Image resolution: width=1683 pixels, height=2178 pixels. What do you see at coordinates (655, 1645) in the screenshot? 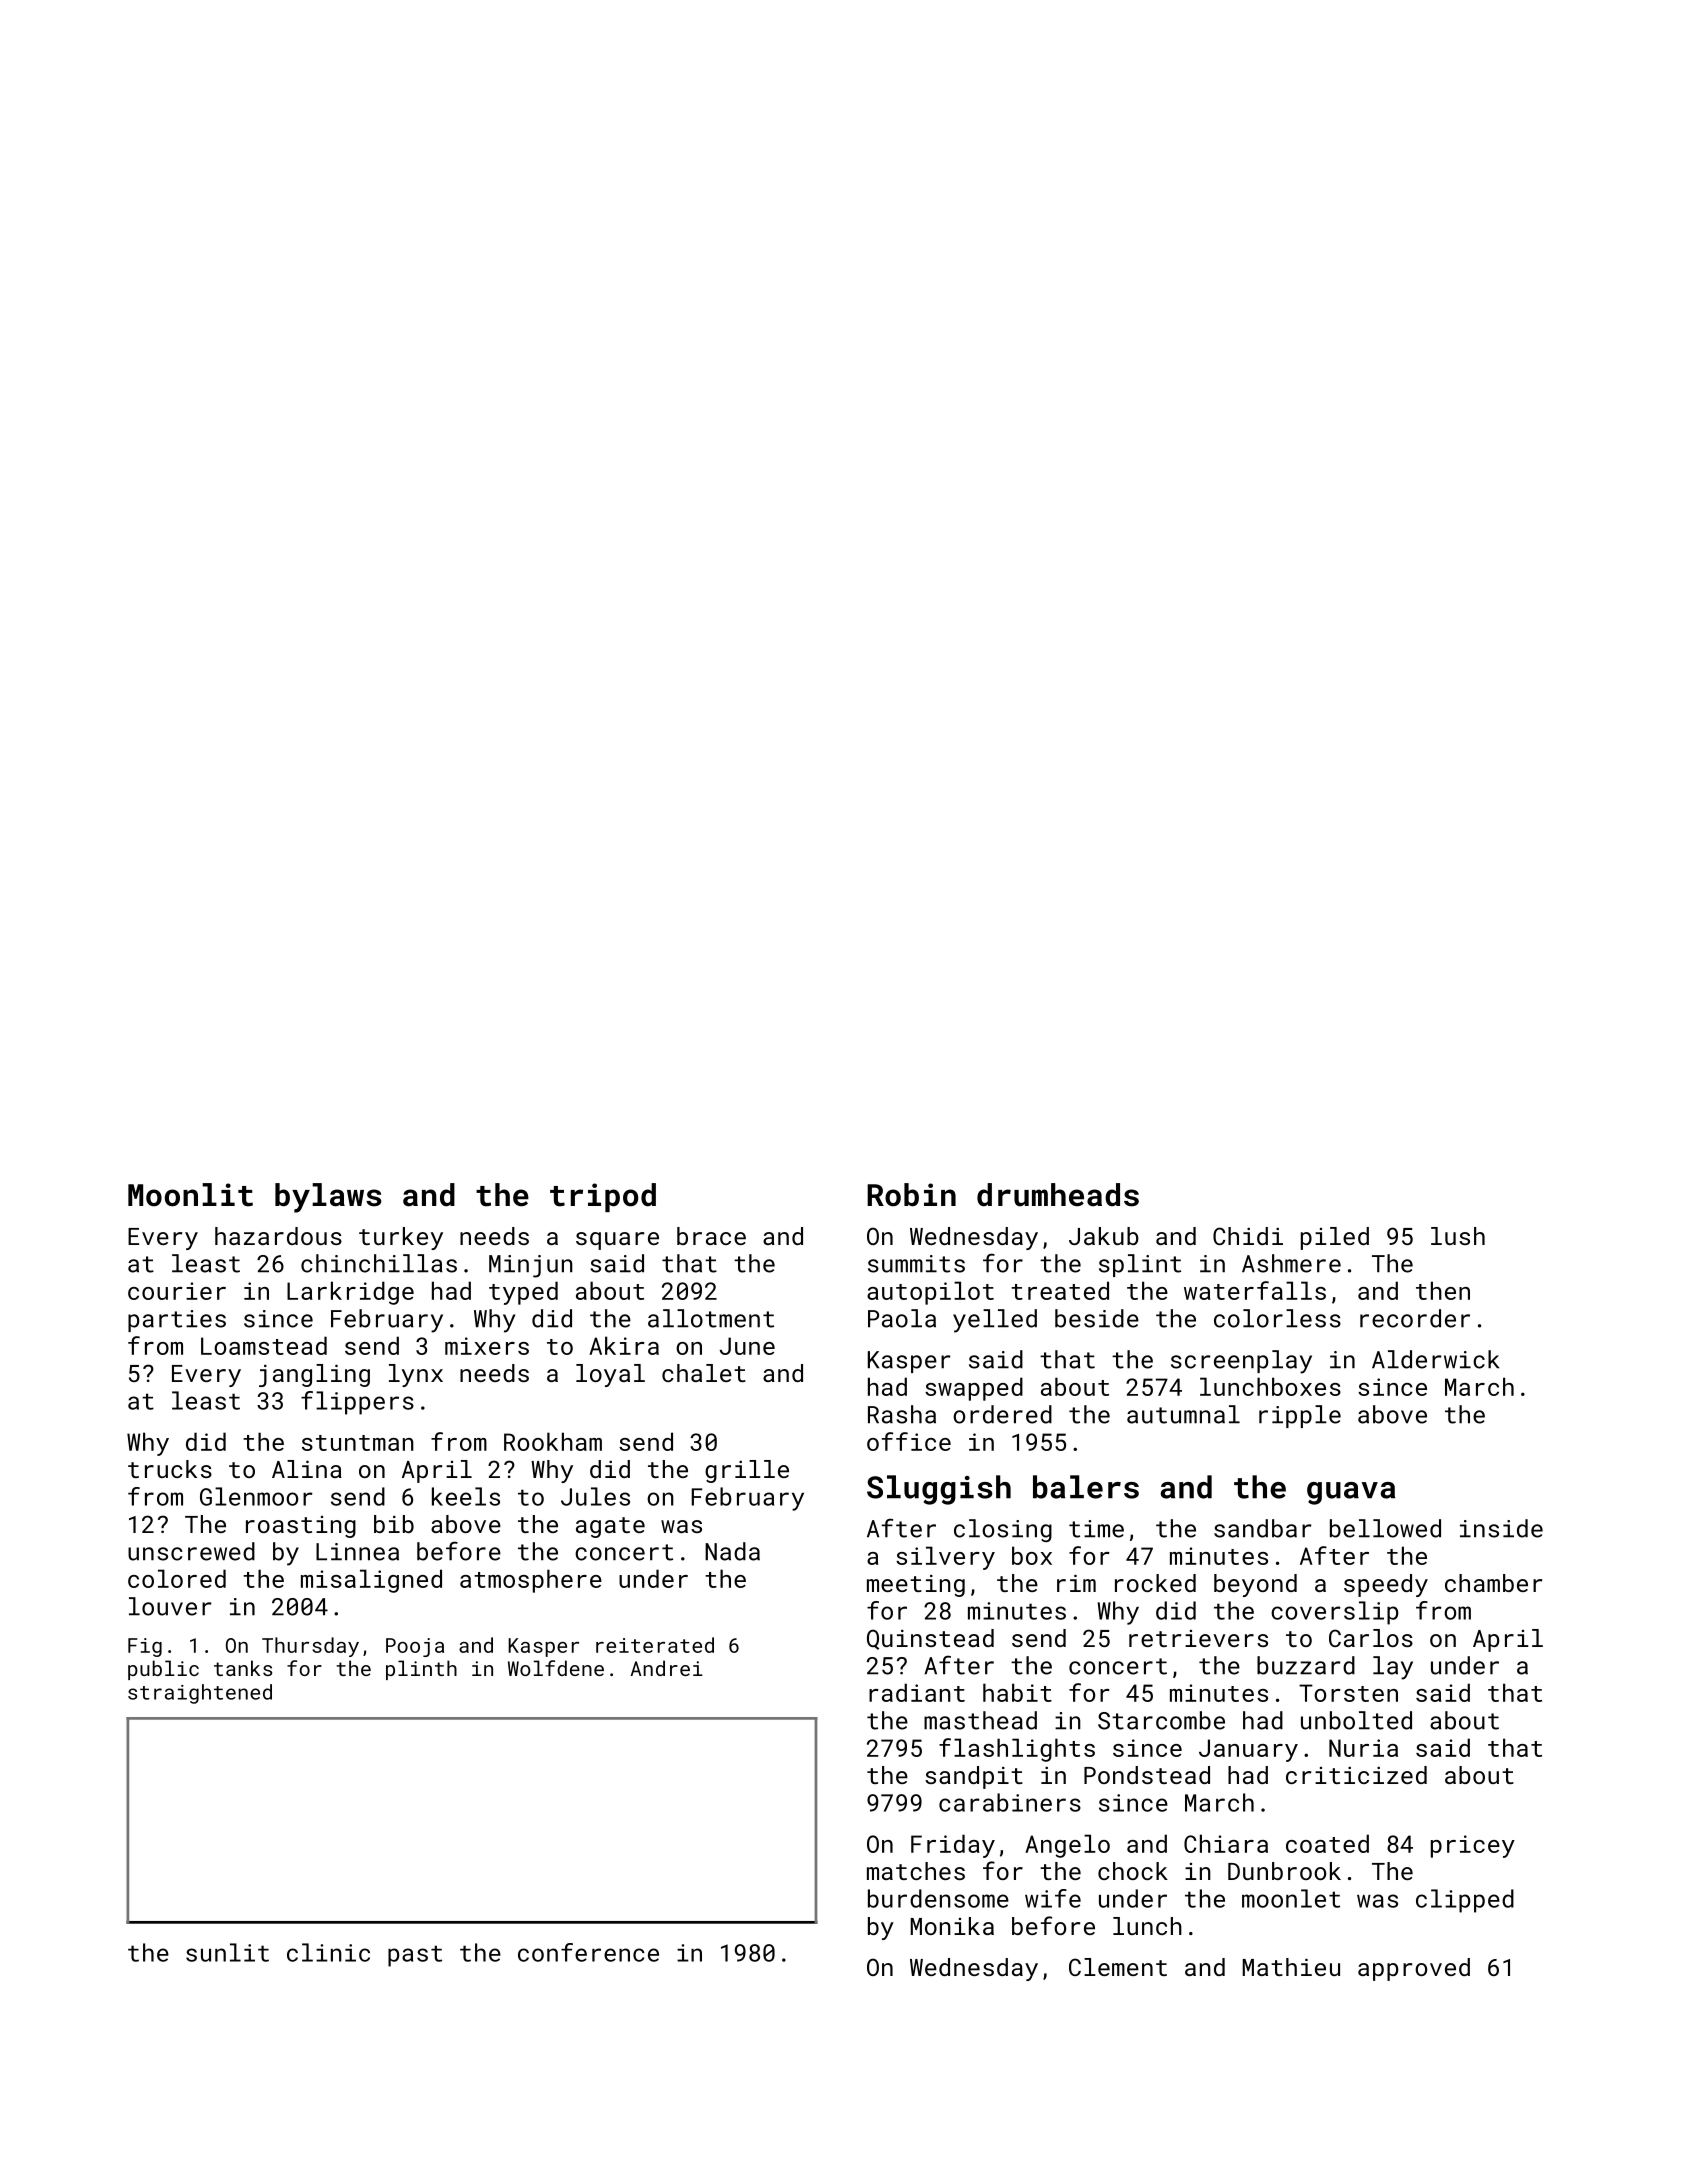
I see `reiterated` at bounding box center [655, 1645].
